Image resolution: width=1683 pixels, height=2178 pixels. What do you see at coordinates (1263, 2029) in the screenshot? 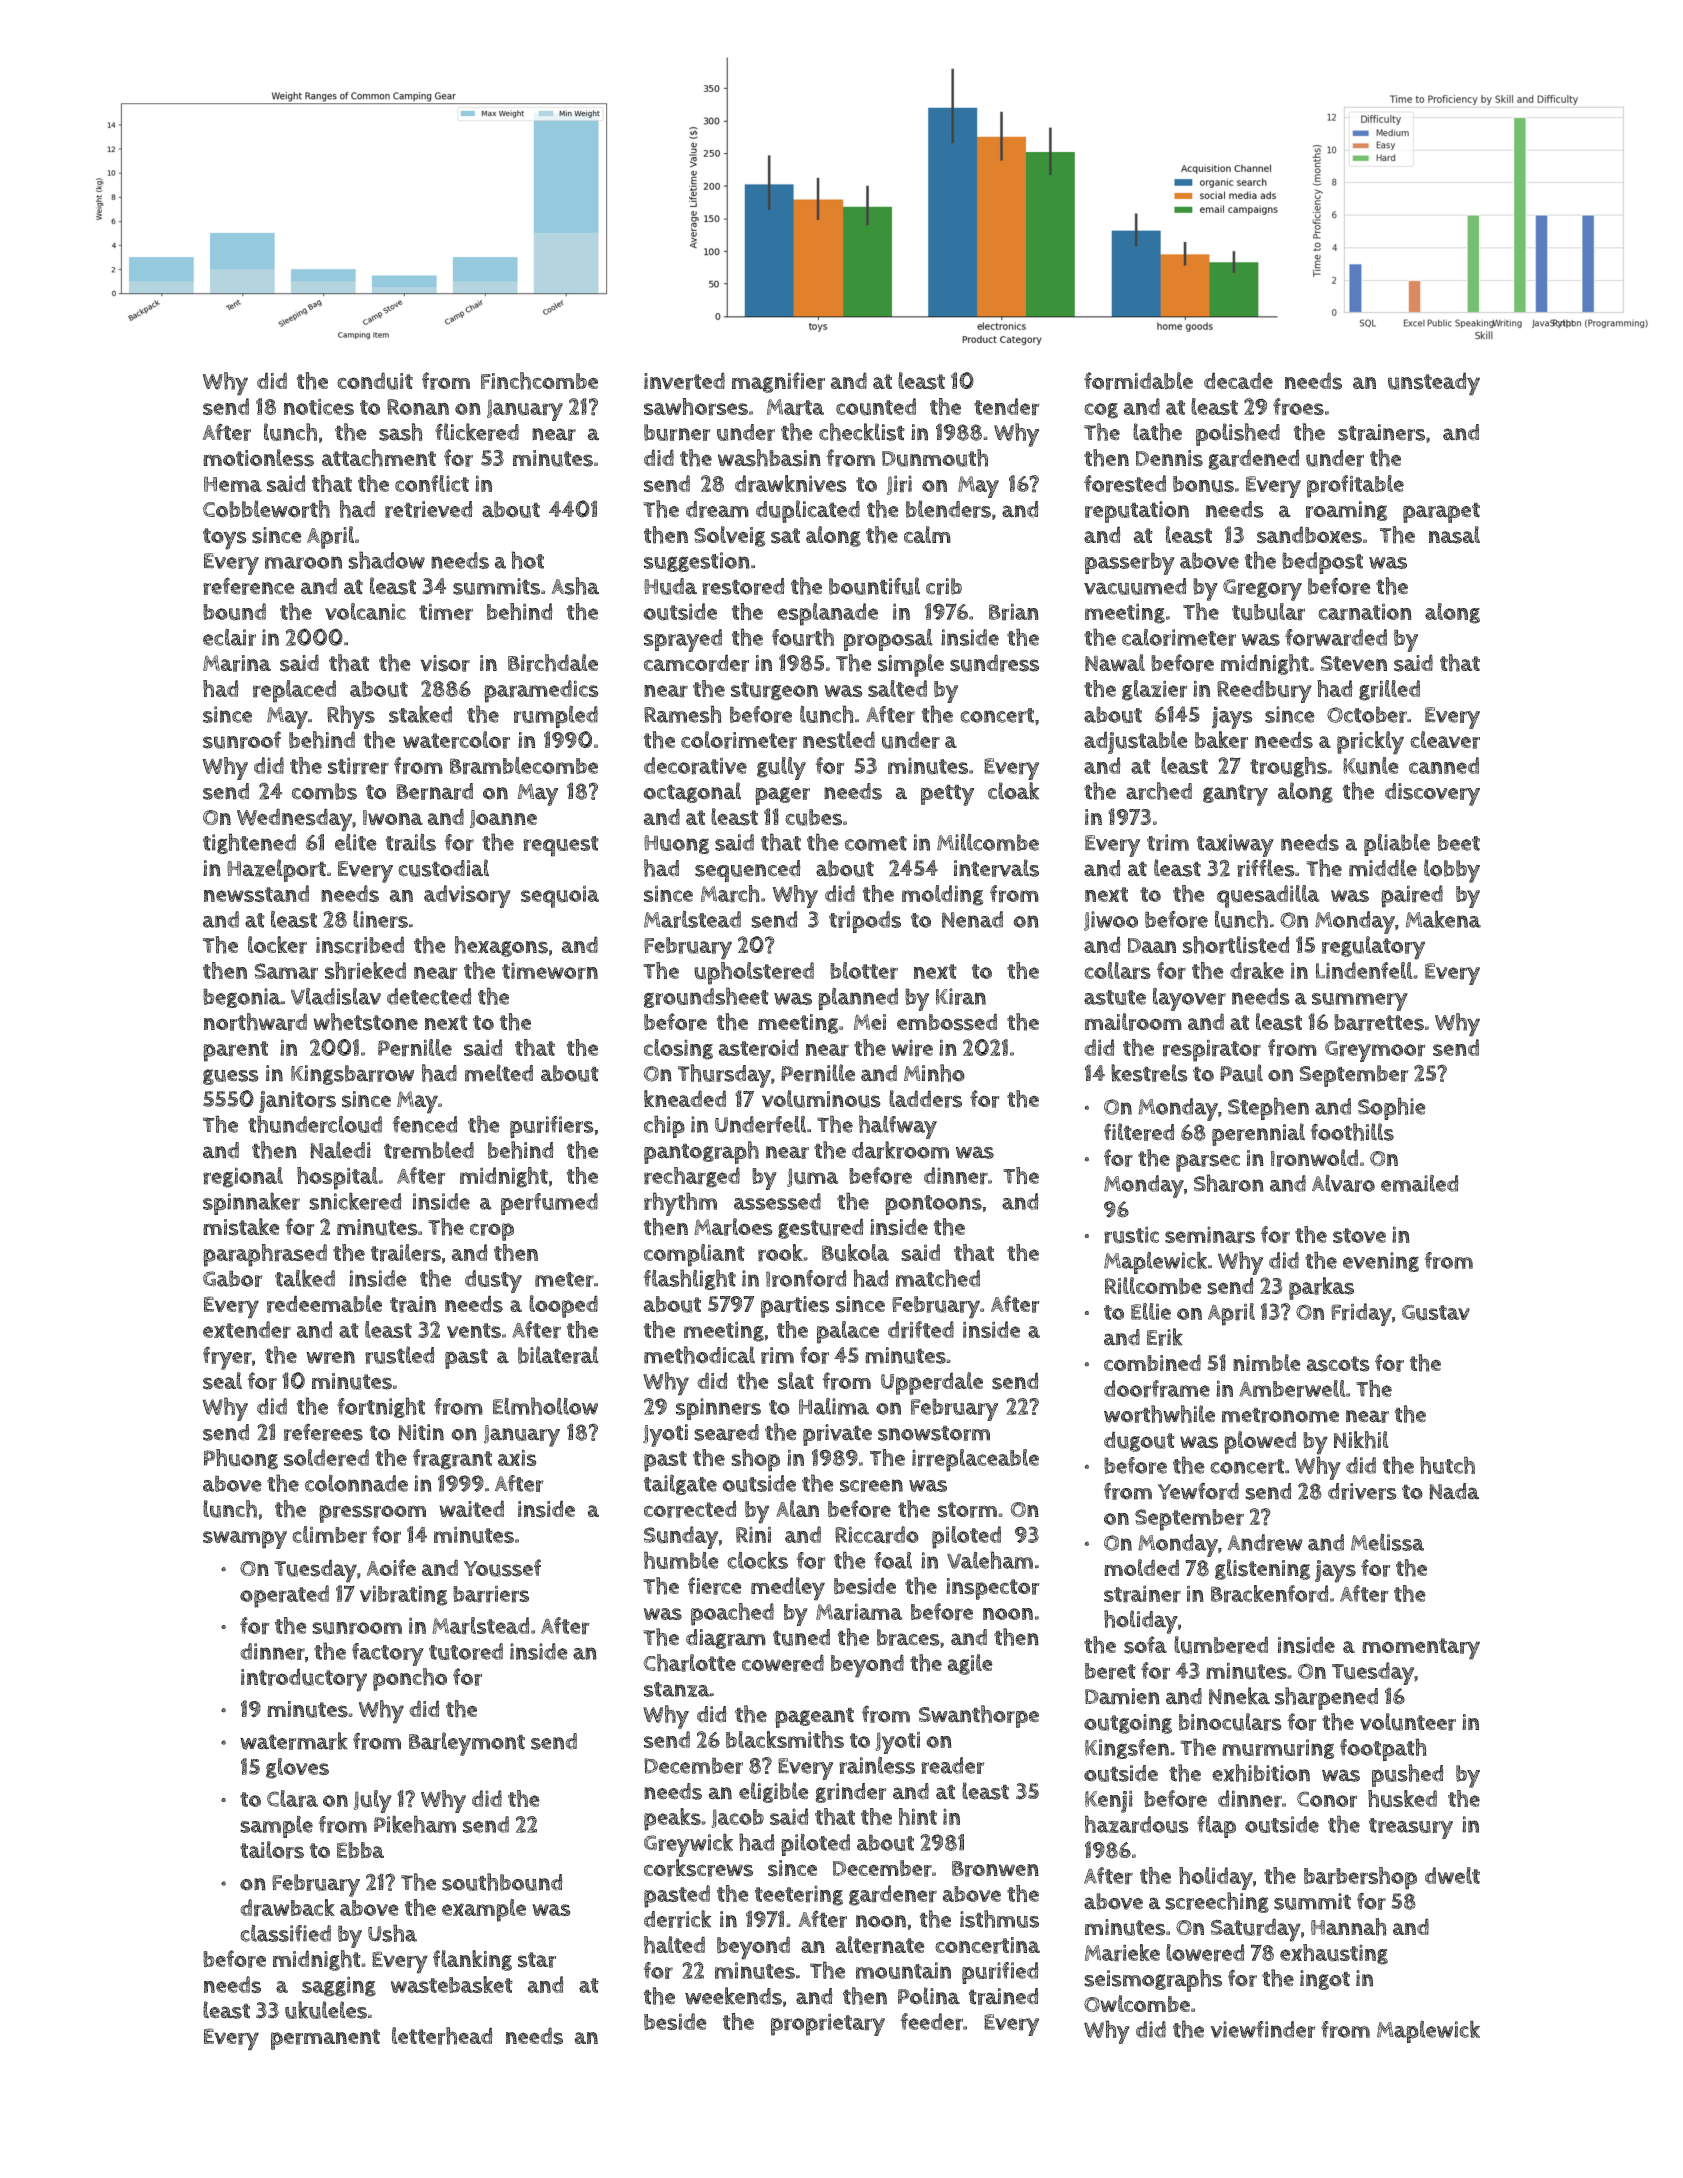
I see `viewfinder` at bounding box center [1263, 2029].
